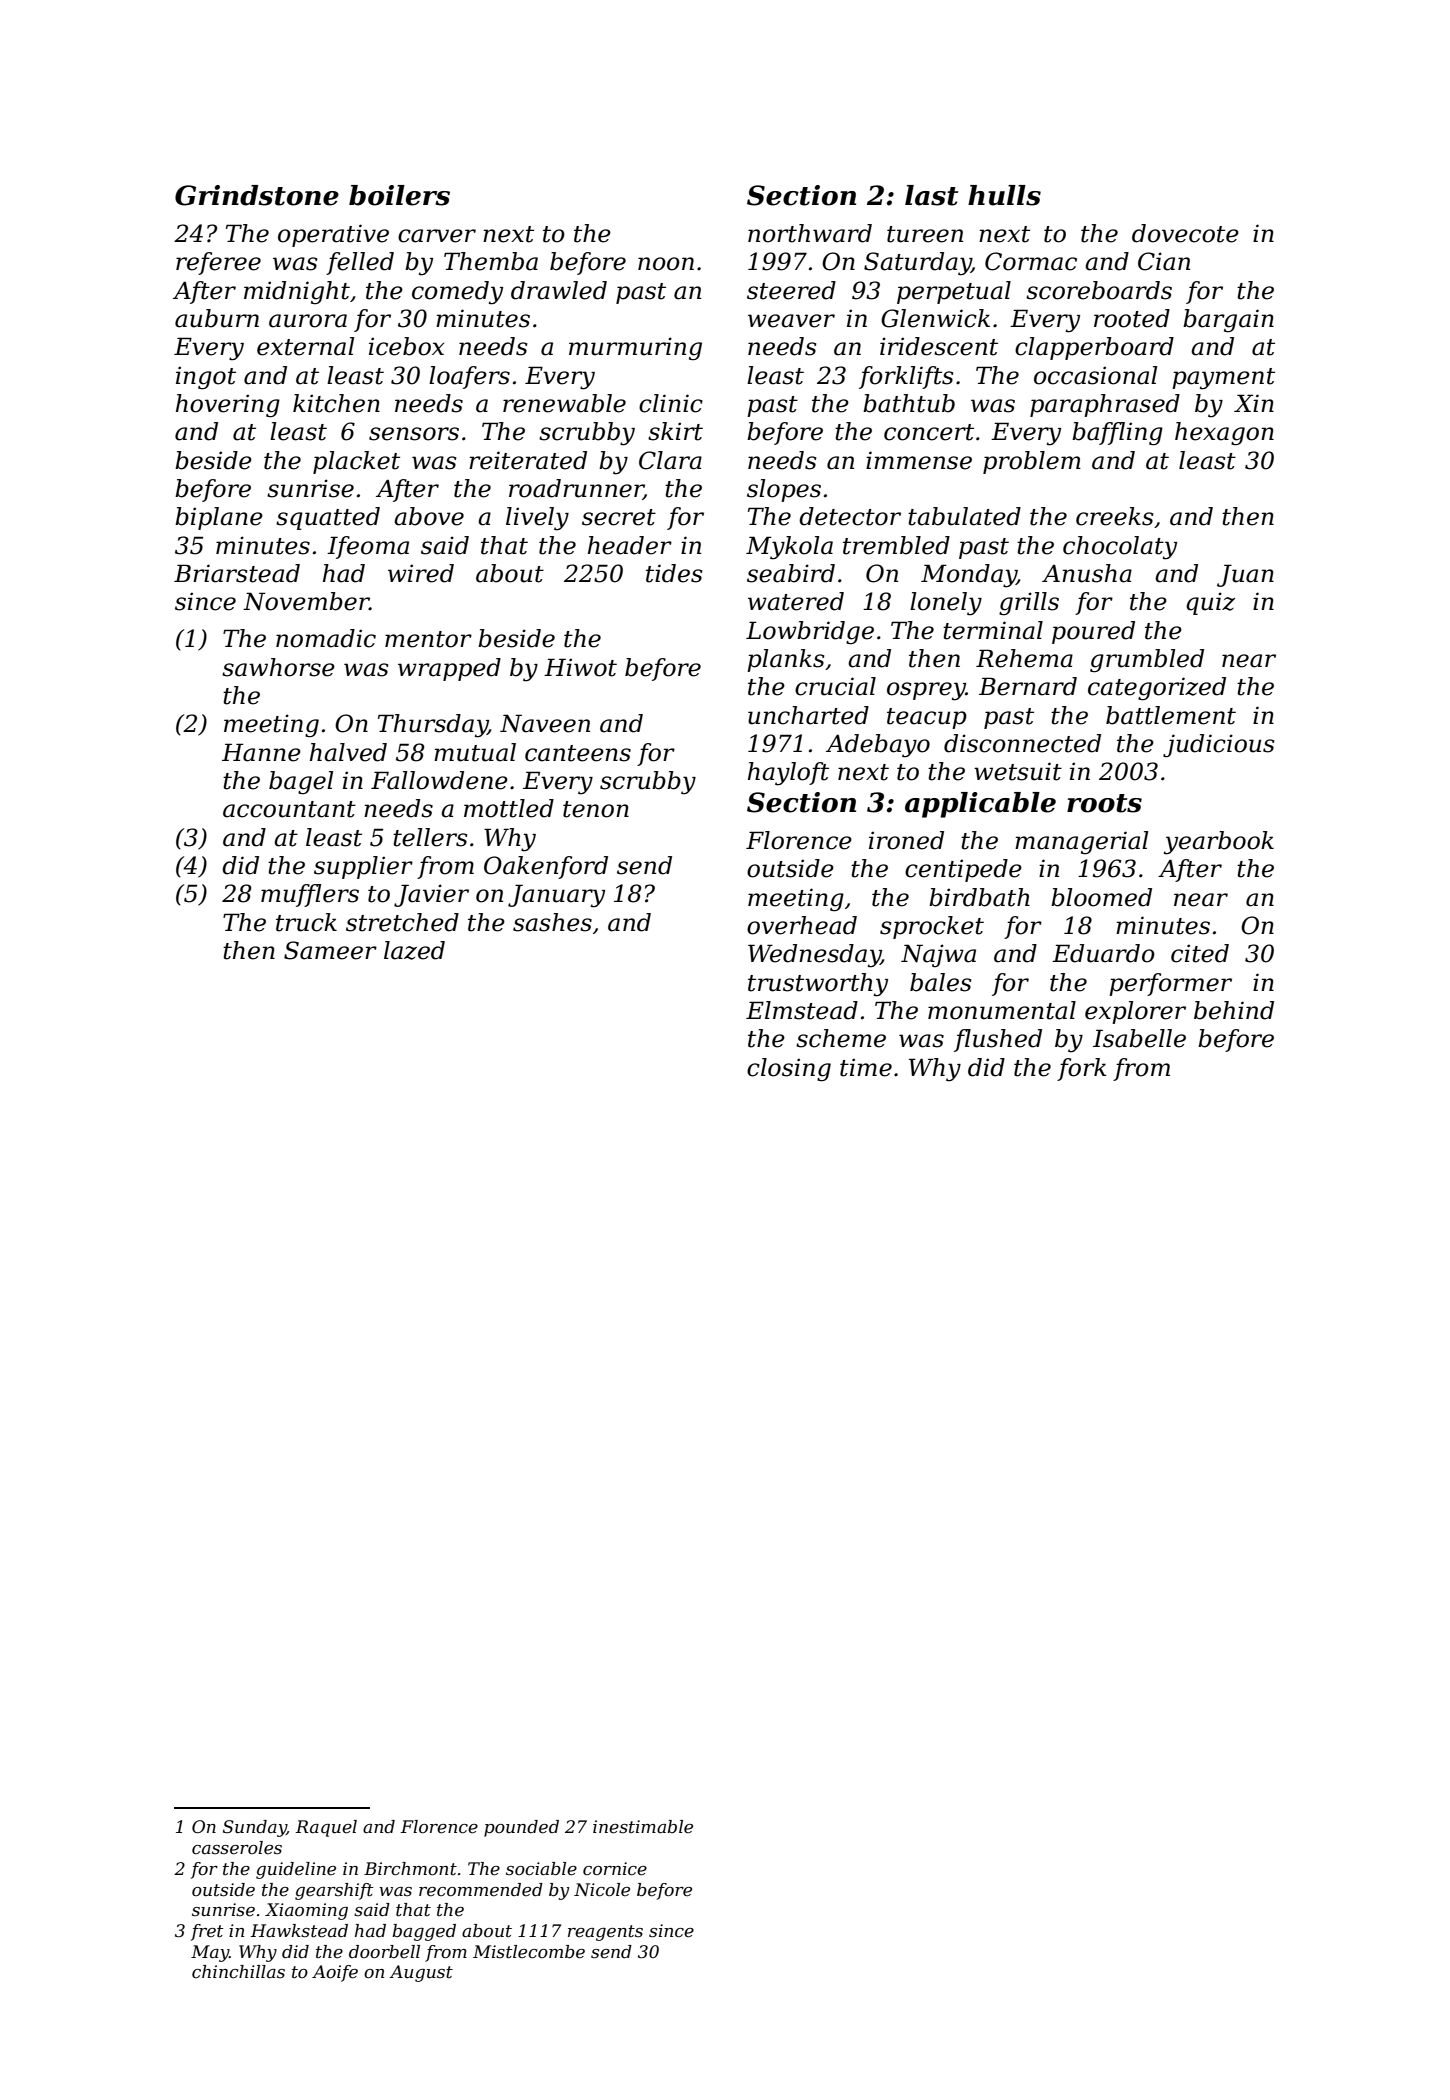 This screenshot has height=2100, width=1450. What do you see at coordinates (368, 547) in the screenshot?
I see `Ifeoma` at bounding box center [368, 547].
